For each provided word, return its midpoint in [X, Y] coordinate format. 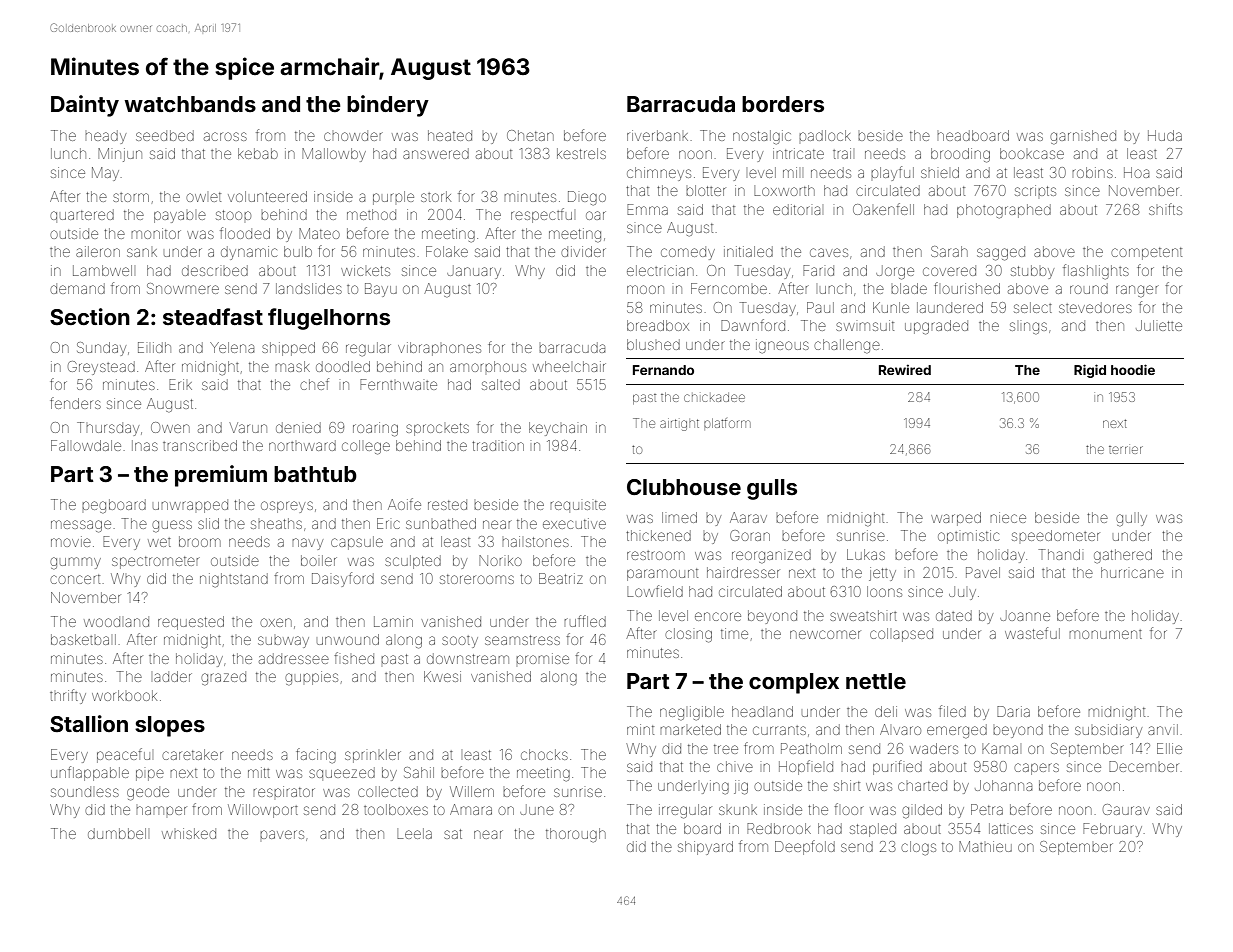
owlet [203, 197]
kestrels [581, 153]
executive [574, 523]
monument [1105, 634]
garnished [1083, 137]
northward [302, 445]
